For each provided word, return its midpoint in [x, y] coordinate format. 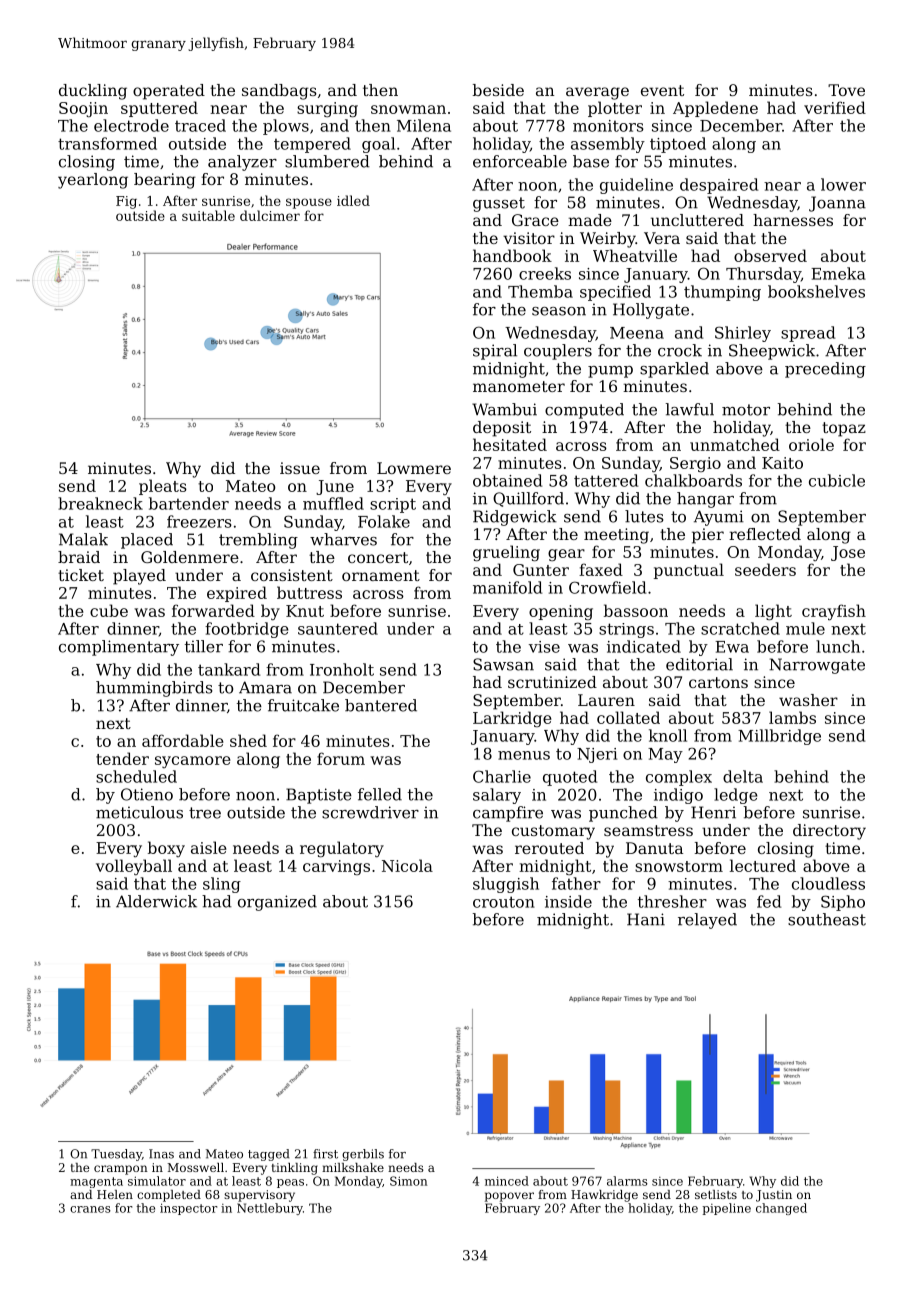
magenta [96, 1182]
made [590, 220]
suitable [208, 215]
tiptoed [678, 145]
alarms [627, 1181]
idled [353, 200]
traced [200, 125]
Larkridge [512, 719]
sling [222, 885]
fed [769, 901]
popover [509, 1197]
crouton [504, 902]
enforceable [520, 161]
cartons [718, 682]
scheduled [136, 776]
